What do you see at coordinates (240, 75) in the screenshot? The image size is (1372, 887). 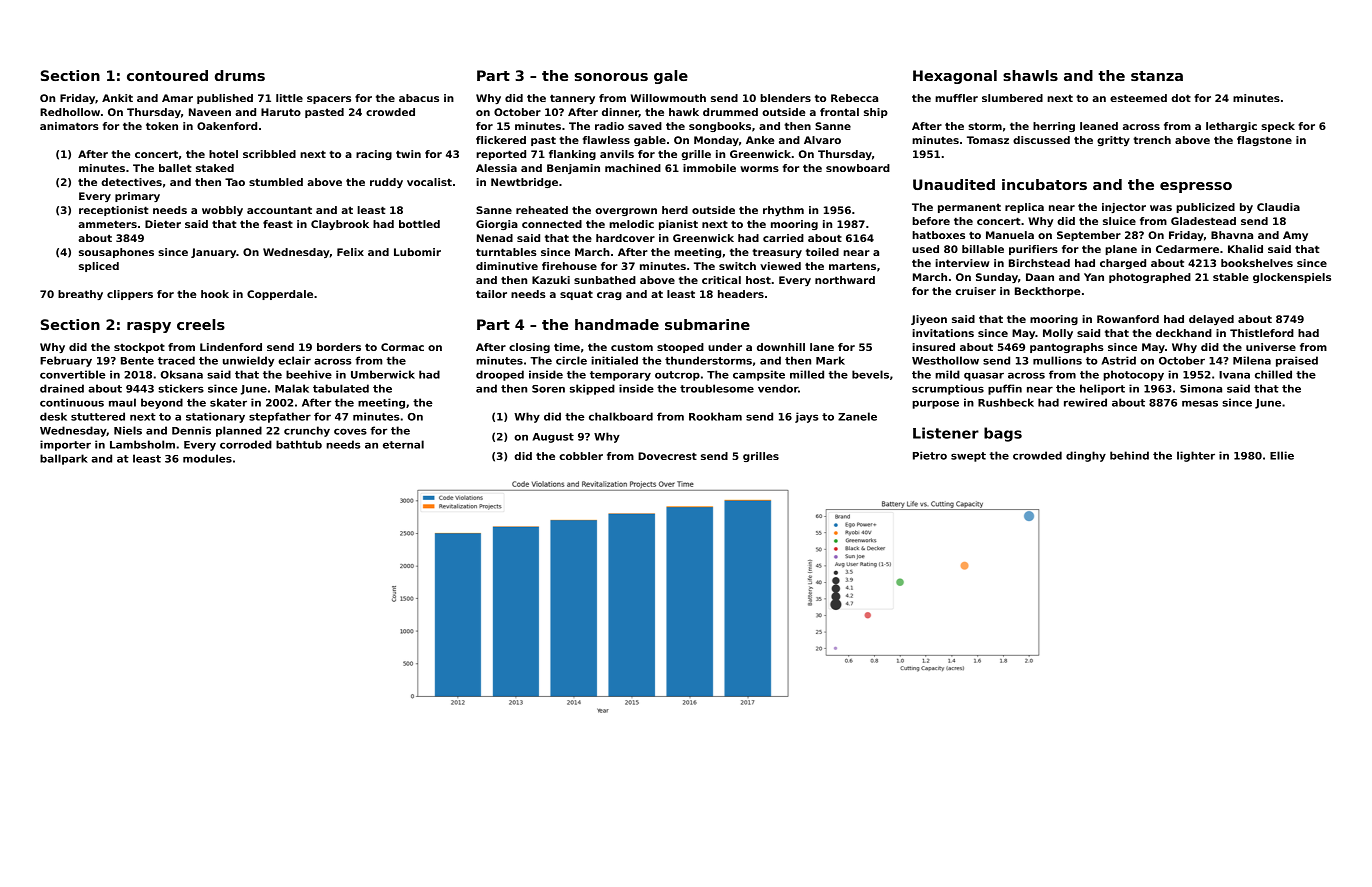 I see `drums` at bounding box center [240, 75].
